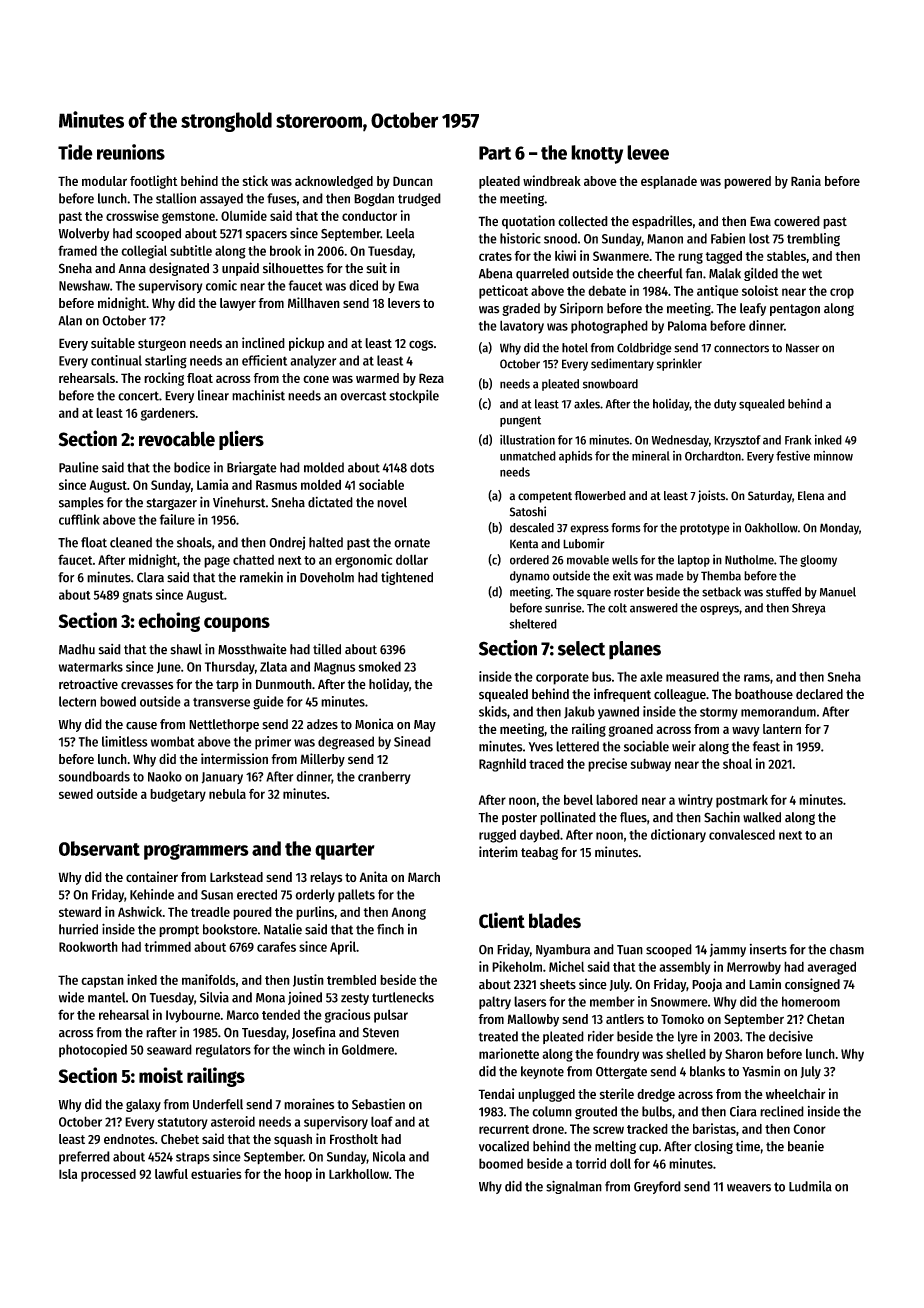 The height and width of the image is (1308, 924). Describe the element at coordinates (648, 152) in the image. I see `levee` at that location.
